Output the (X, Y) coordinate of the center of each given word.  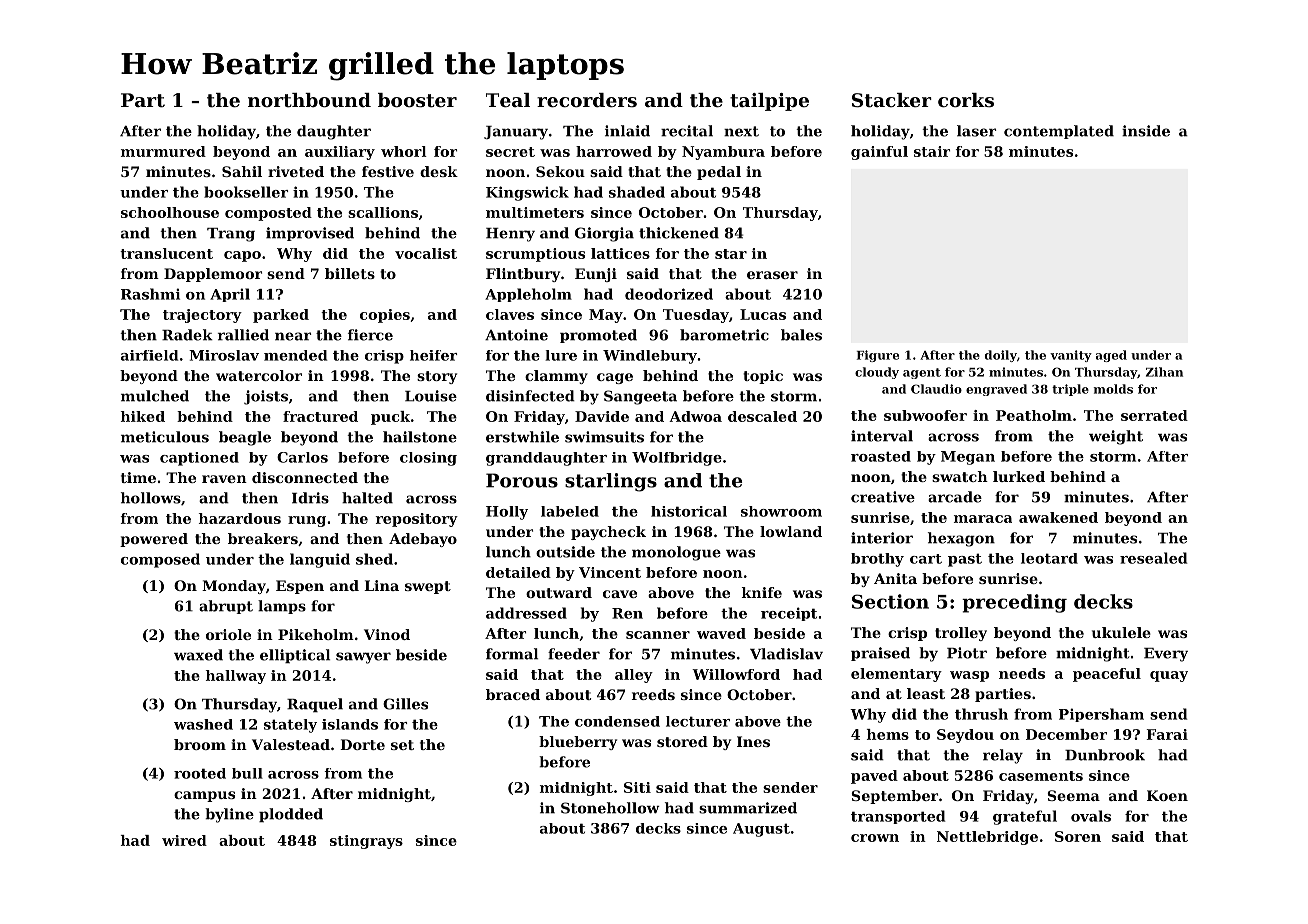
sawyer (363, 658)
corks (966, 100)
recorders (587, 100)
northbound (309, 100)
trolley (961, 634)
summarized (748, 808)
